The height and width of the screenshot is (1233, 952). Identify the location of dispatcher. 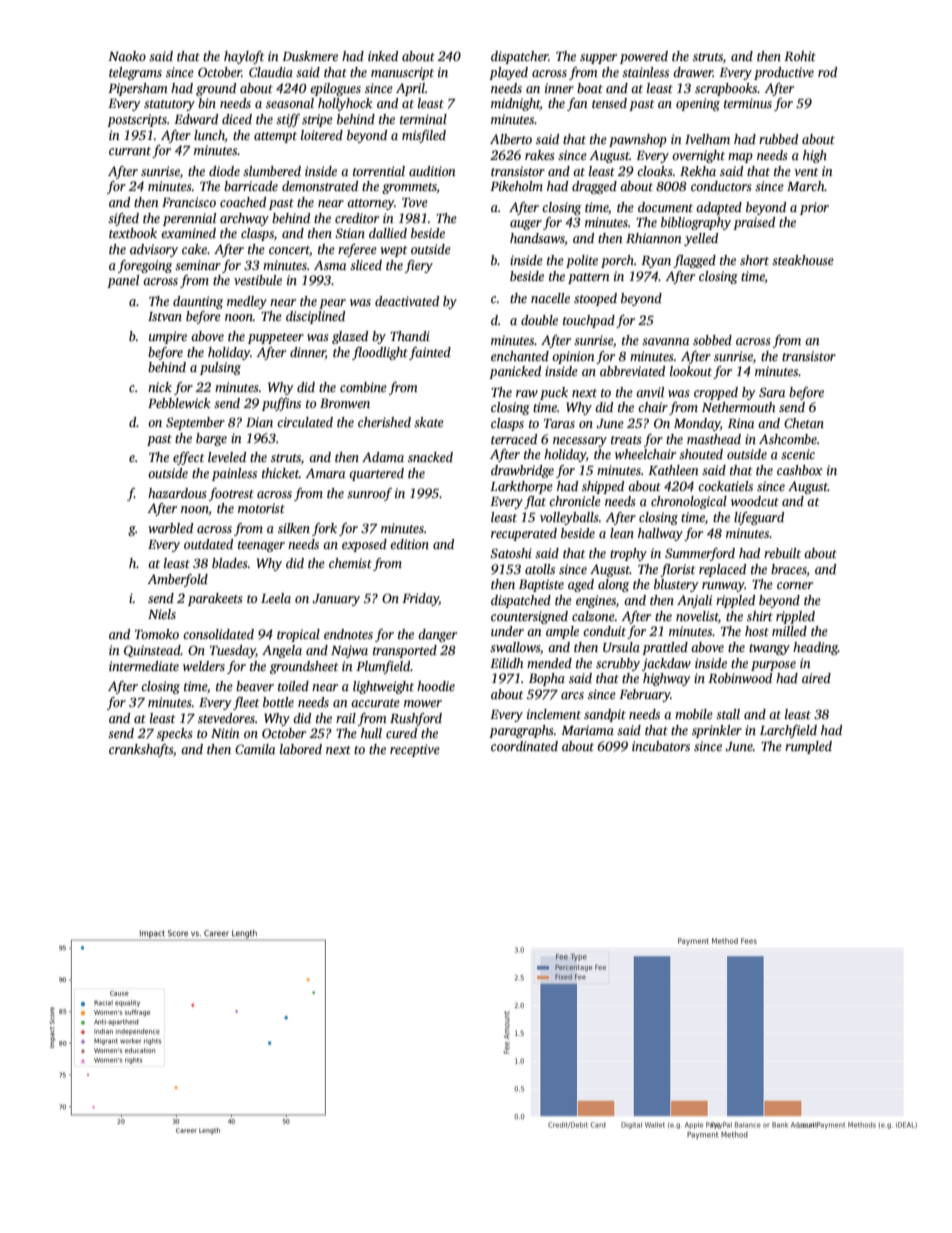
(520, 57).
